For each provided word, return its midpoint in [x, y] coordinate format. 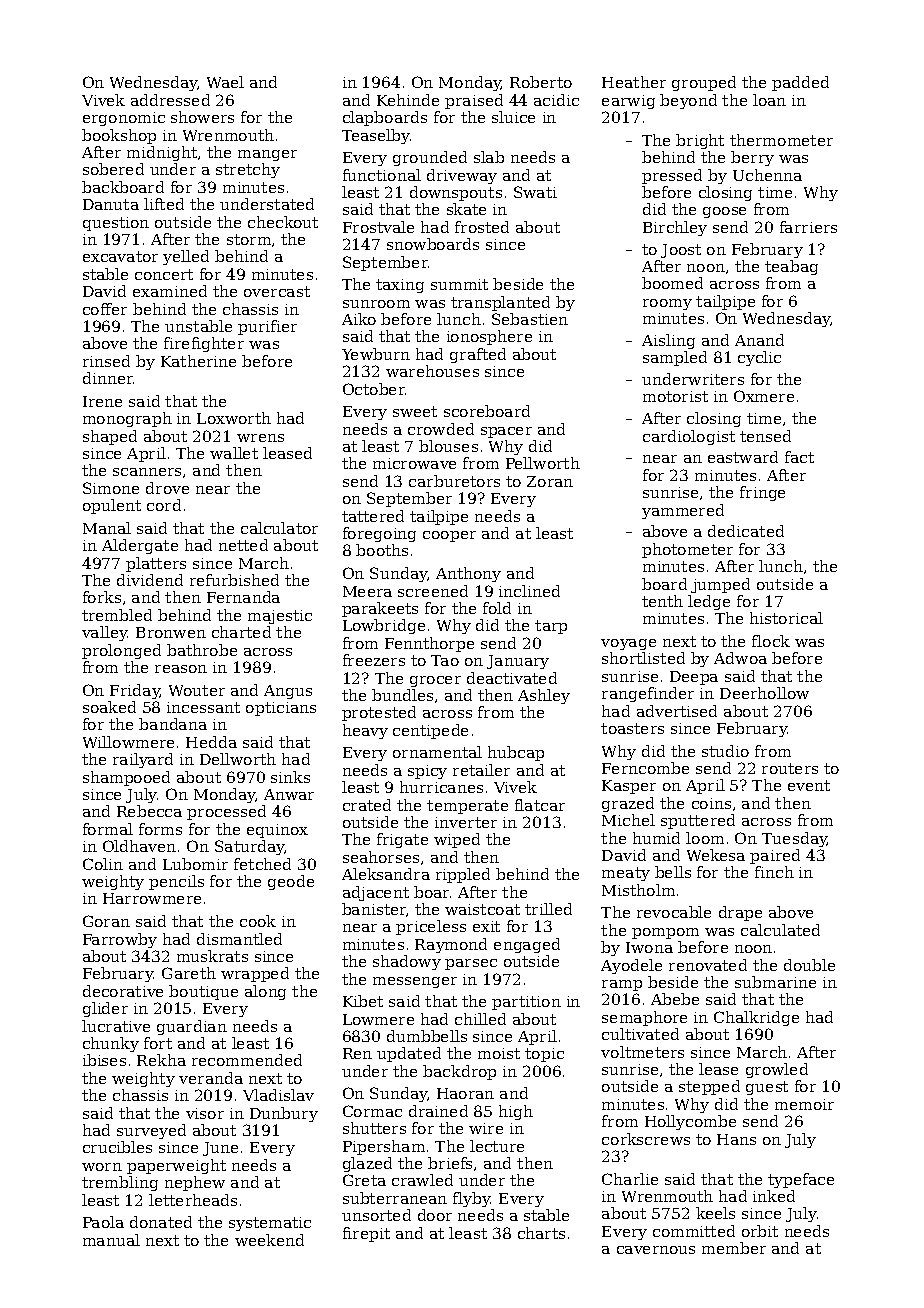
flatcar [540, 805]
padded [800, 83]
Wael [225, 82]
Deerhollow [764, 693]
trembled [117, 615]
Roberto [541, 82]
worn [102, 1167]
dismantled [239, 939]
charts [541, 1233]
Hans [736, 1139]
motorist [675, 396]
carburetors [454, 481]
